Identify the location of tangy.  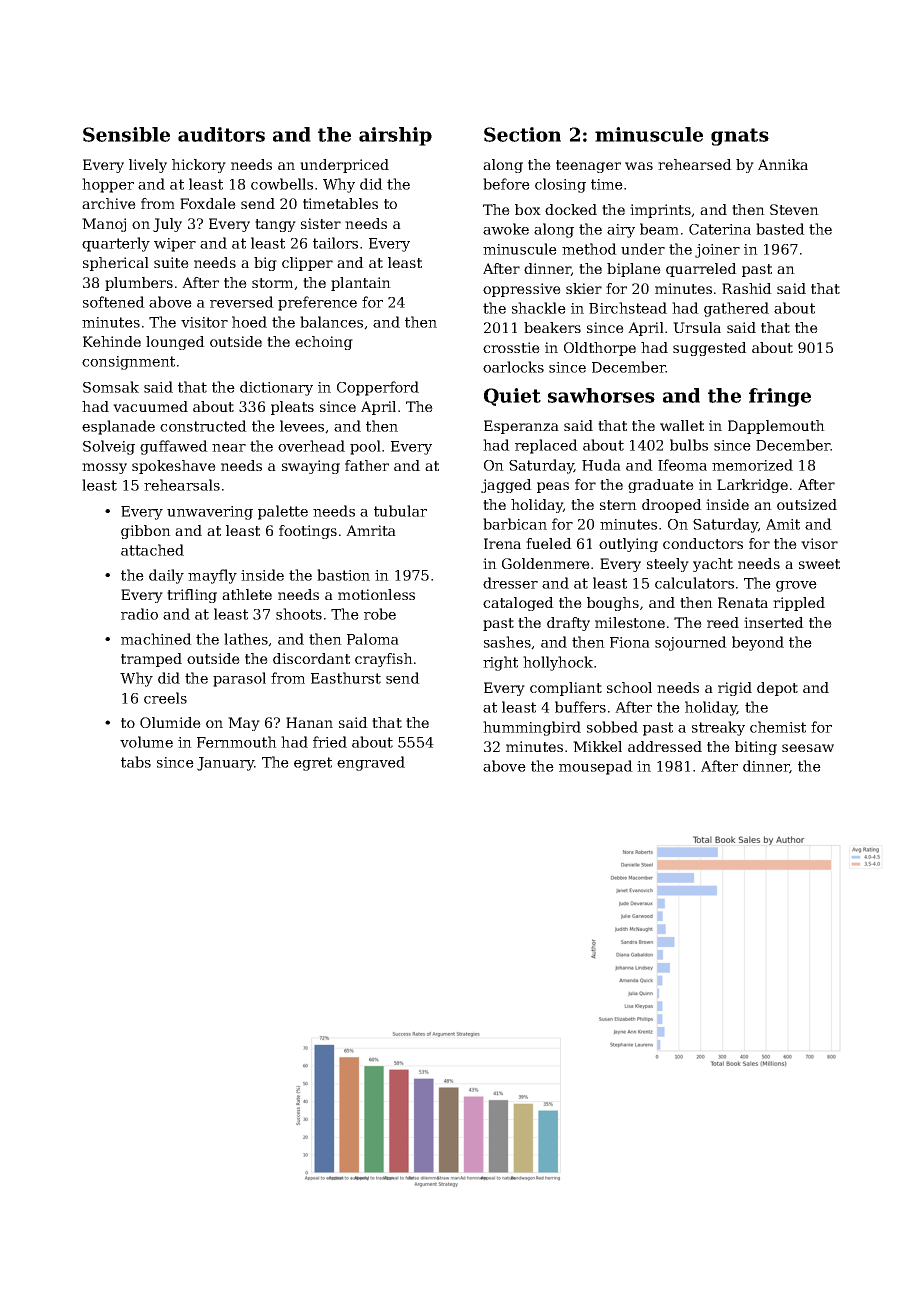
(275, 225).
